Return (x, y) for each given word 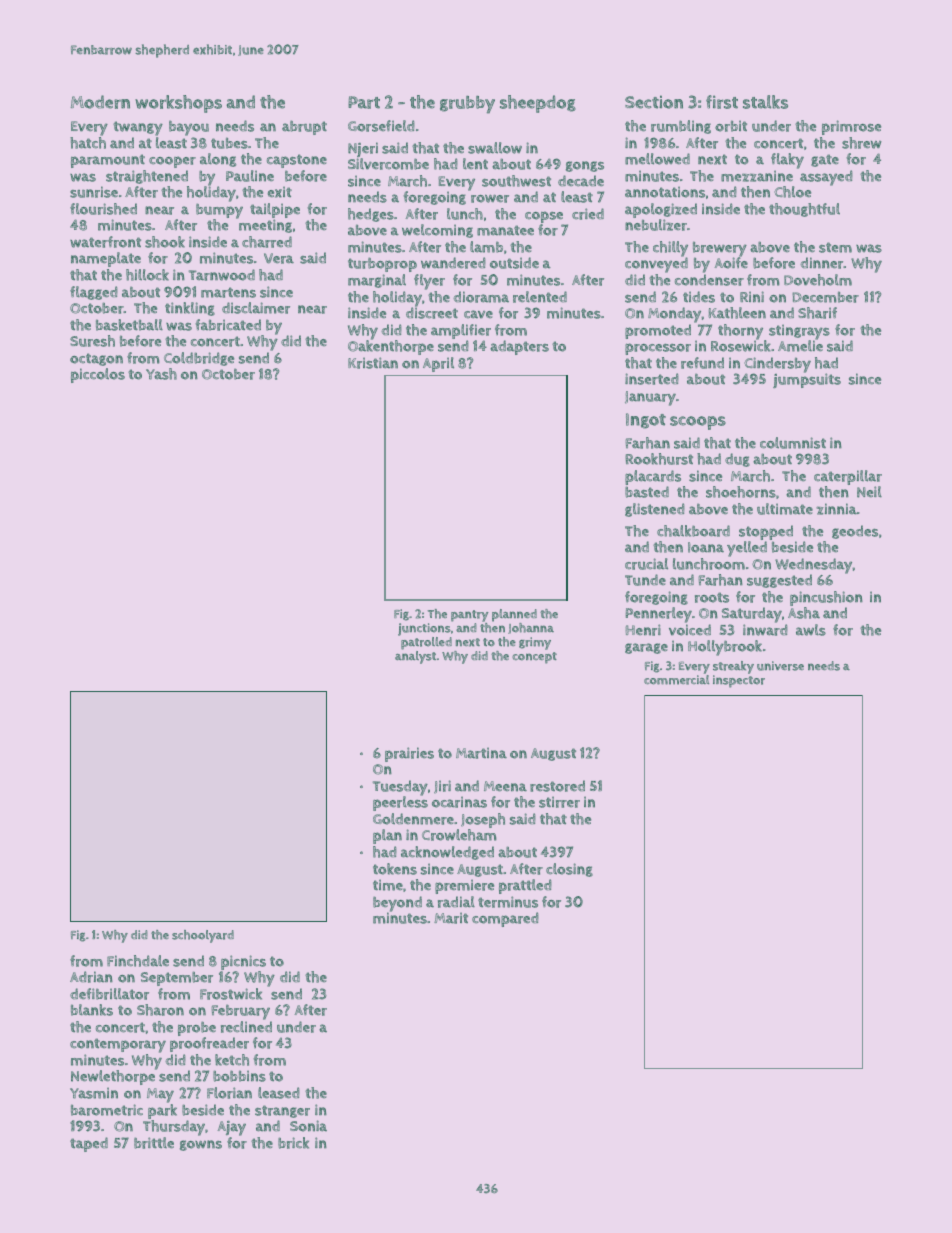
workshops (178, 104)
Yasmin (94, 1093)
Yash (161, 374)
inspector (739, 681)
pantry (470, 616)
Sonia (308, 1126)
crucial (646, 564)
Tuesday (400, 788)
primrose (851, 127)
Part (364, 102)
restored (557, 786)
